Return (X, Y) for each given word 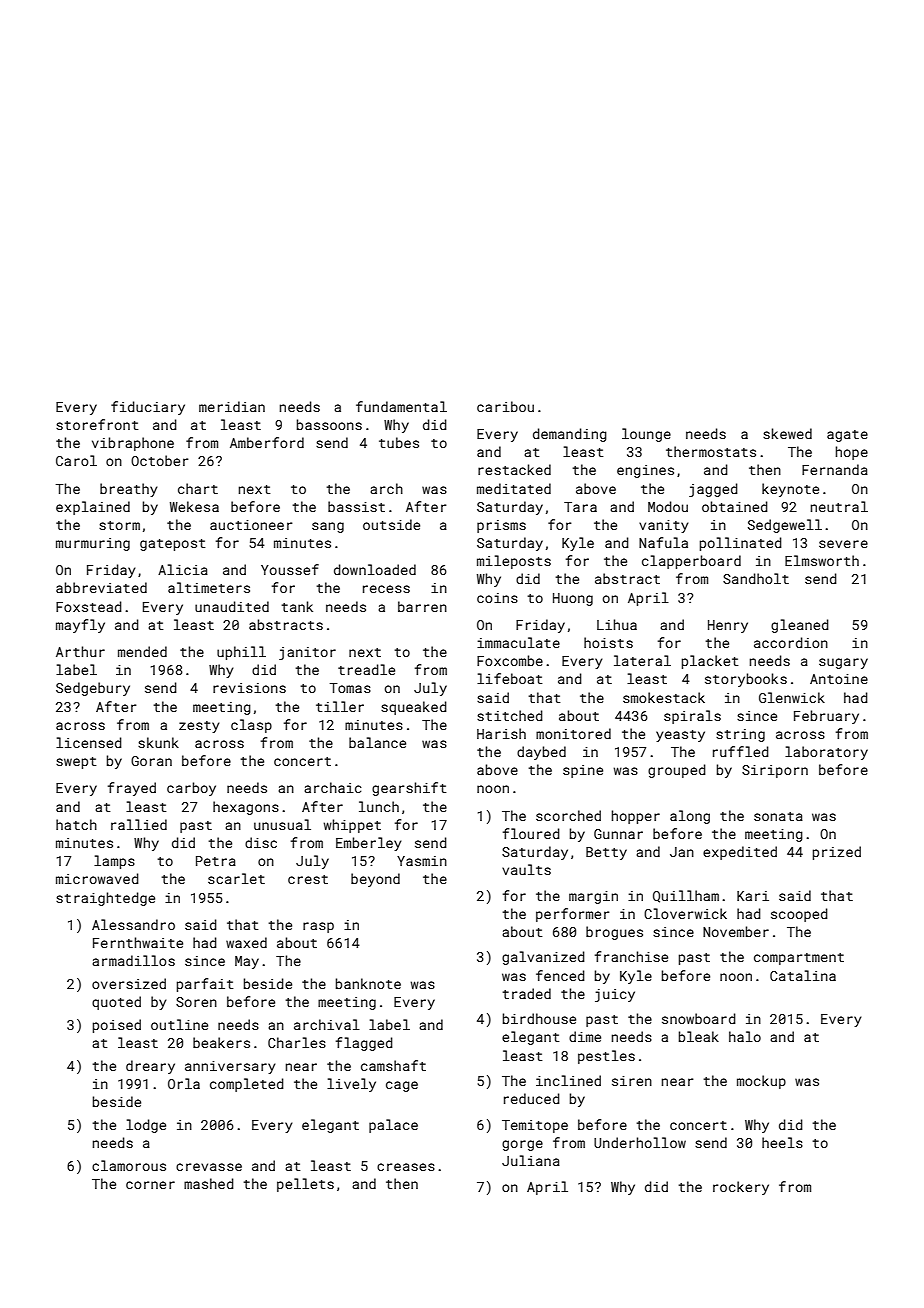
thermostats (711, 451)
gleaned (800, 626)
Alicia (183, 569)
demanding (570, 435)
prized (837, 853)
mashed (209, 1183)
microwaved (97, 878)
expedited (740, 853)
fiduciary (148, 408)
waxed (246, 942)
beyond (375, 880)
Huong (573, 599)
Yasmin (422, 861)
